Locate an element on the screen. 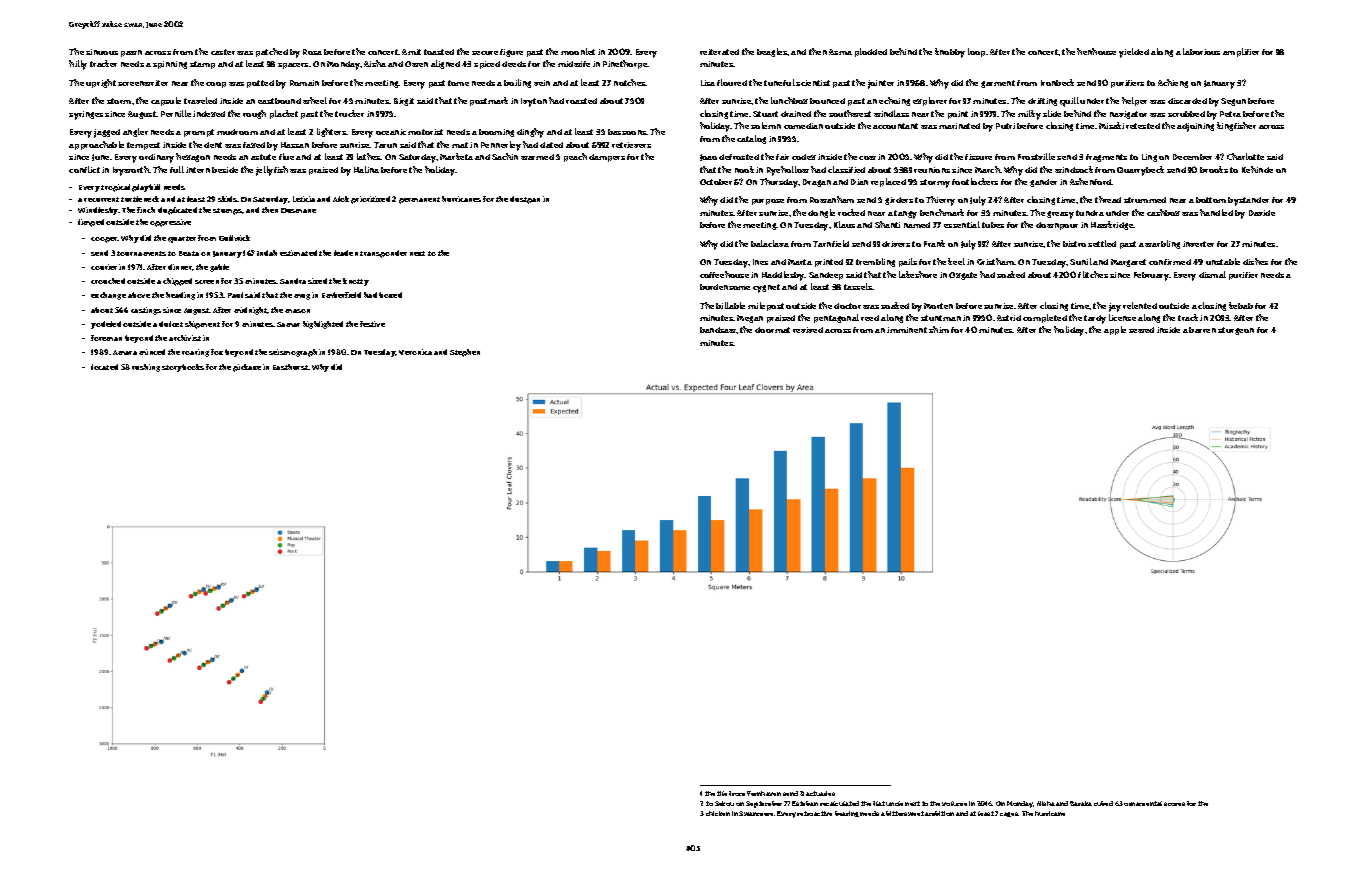 The image size is (1372, 887). ornamental is located at coordinates (1143, 803).
